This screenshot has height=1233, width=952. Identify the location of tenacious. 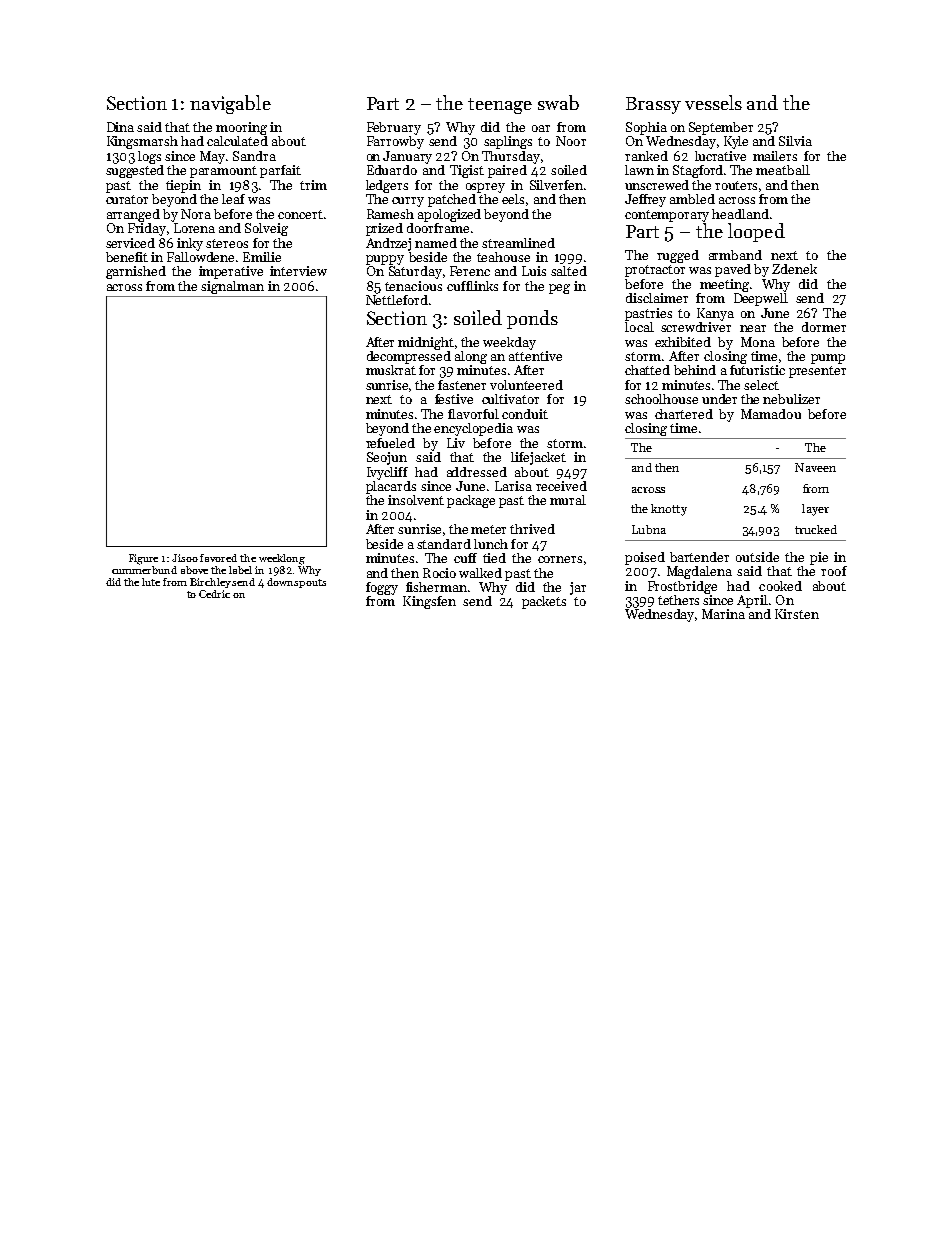
(413, 286).
